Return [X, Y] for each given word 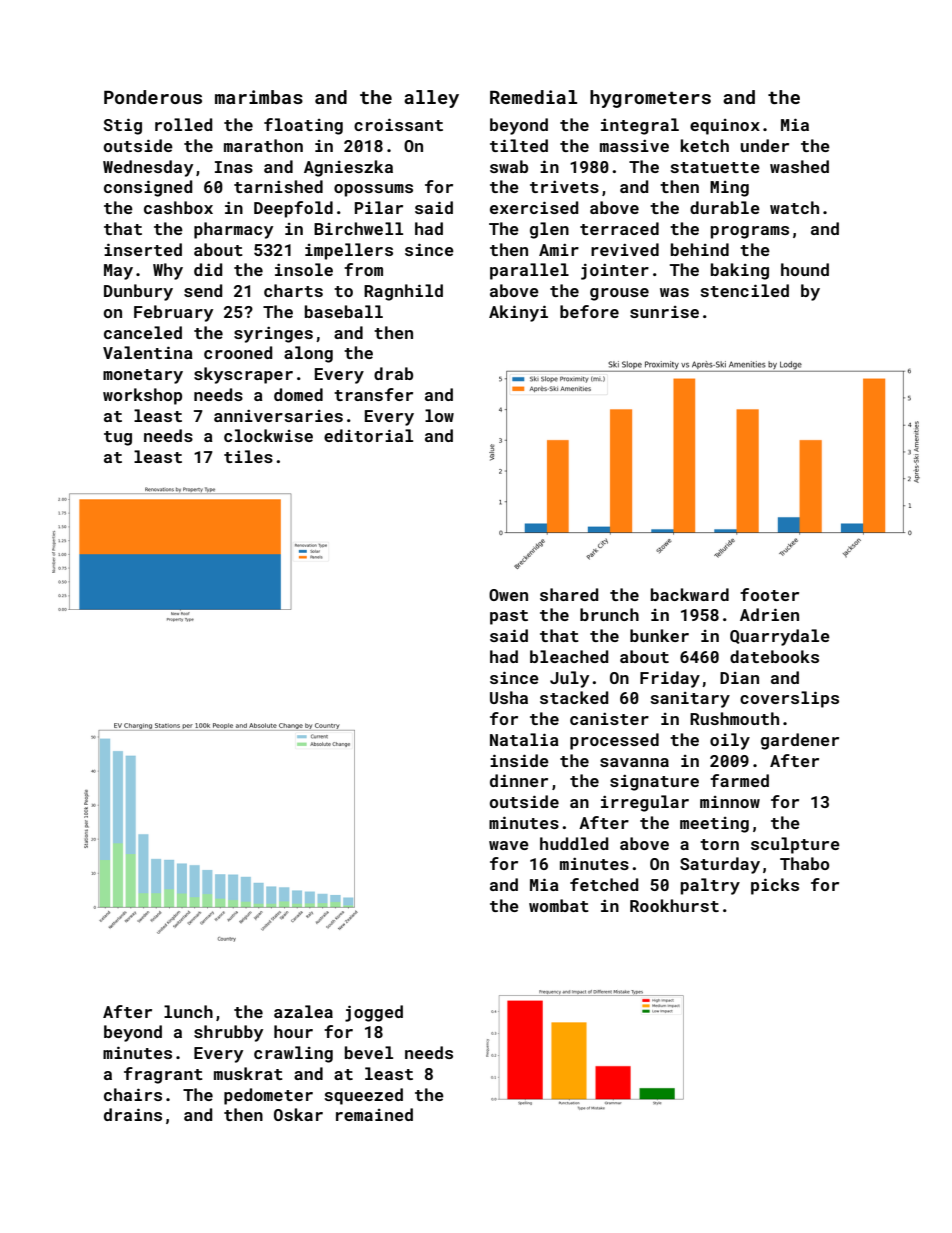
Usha [509, 697]
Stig [123, 126]
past [509, 617]
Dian [739, 678]
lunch [188, 1011]
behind [700, 249]
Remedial [533, 97]
